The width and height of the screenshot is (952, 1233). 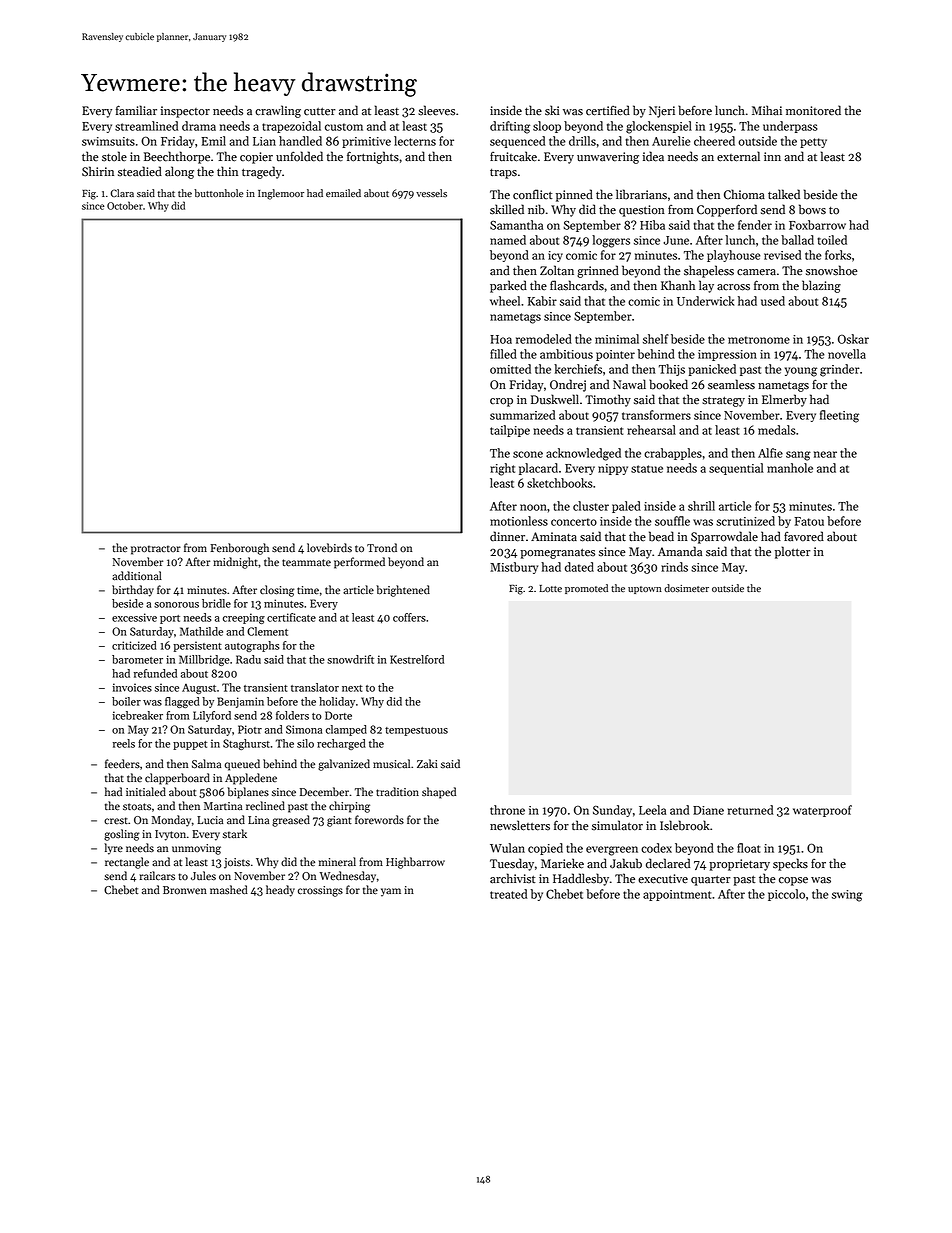 I want to click on protractor, so click(x=156, y=550).
